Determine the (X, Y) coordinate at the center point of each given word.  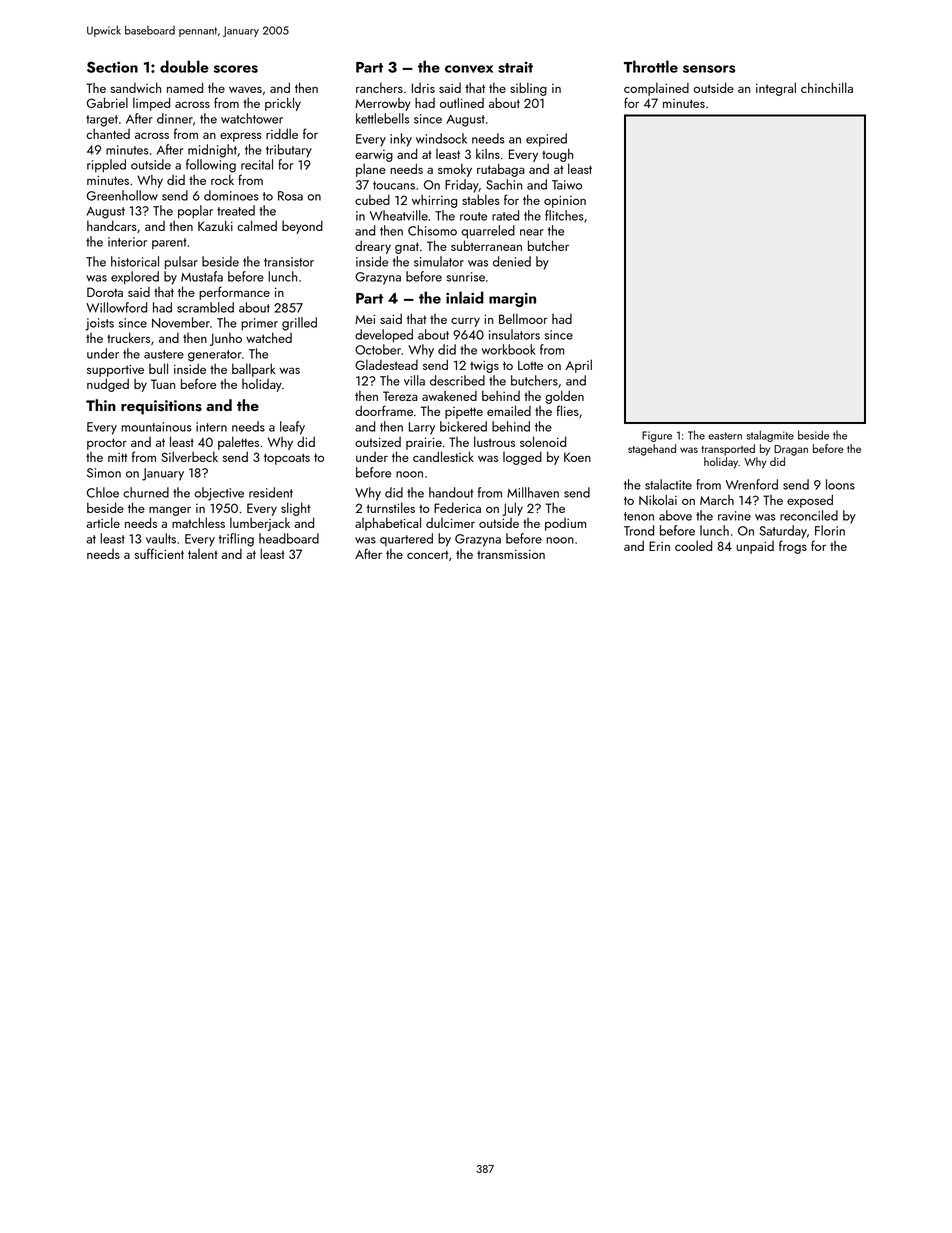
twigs (484, 367)
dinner (175, 118)
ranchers (379, 88)
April (578, 366)
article (103, 522)
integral (776, 89)
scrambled (205, 307)
